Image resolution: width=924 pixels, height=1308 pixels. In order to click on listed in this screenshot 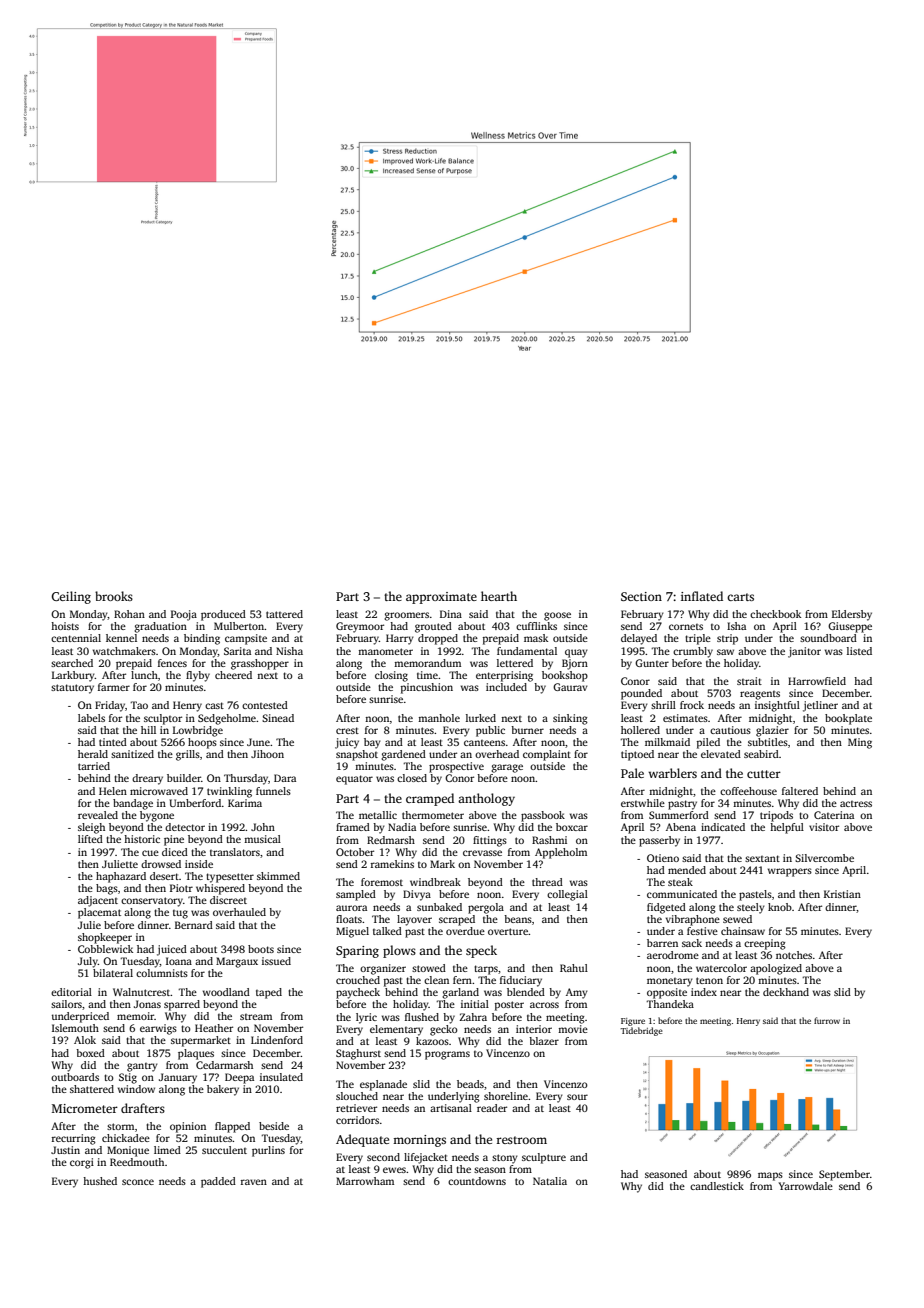, I will do `click(859, 651)`.
